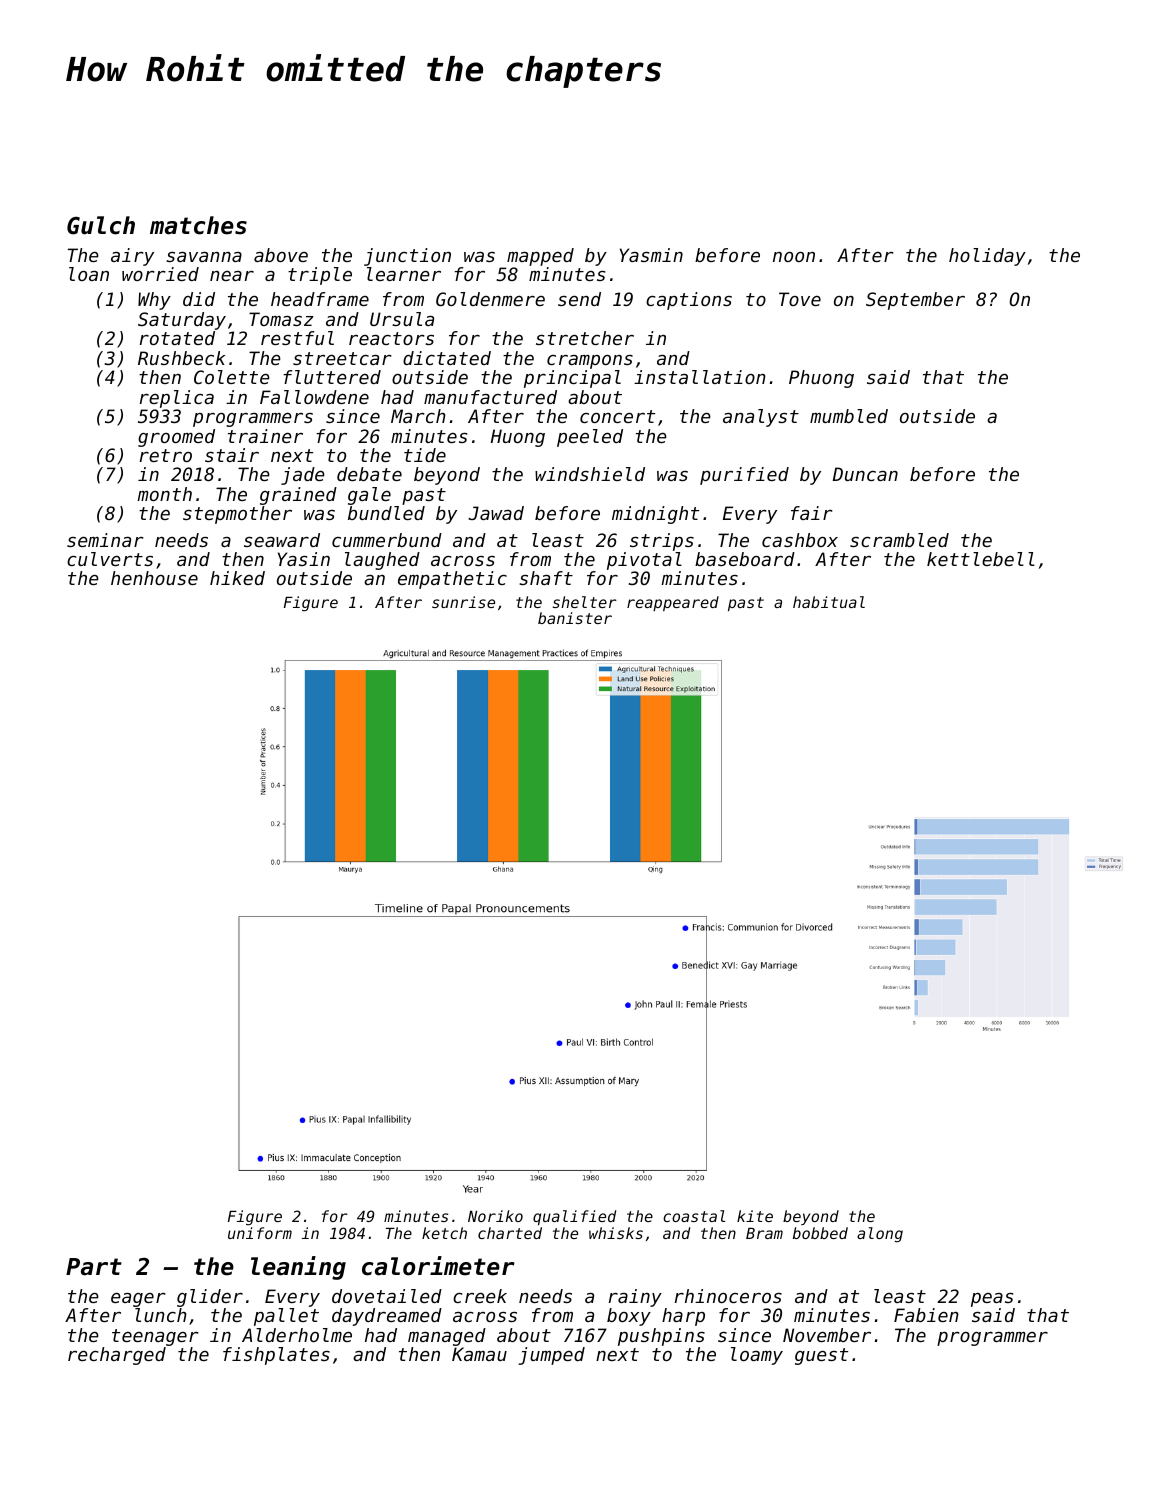  I want to click on replica, so click(177, 399).
